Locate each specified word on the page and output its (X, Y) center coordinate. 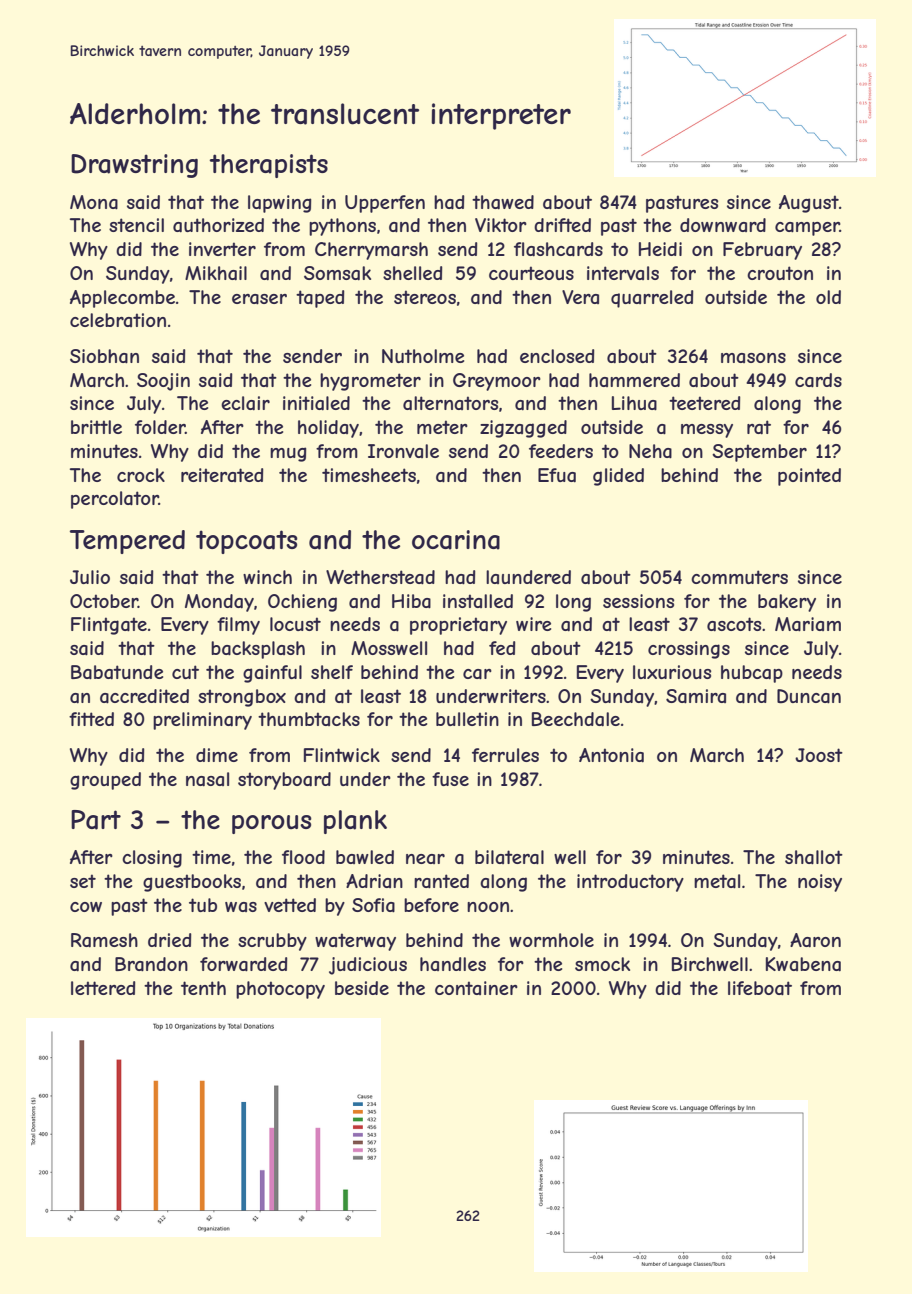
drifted (562, 225)
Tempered (127, 542)
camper (807, 229)
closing (152, 859)
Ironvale (403, 451)
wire (533, 624)
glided (618, 477)
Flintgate (109, 626)
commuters (739, 577)
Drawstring (134, 166)
